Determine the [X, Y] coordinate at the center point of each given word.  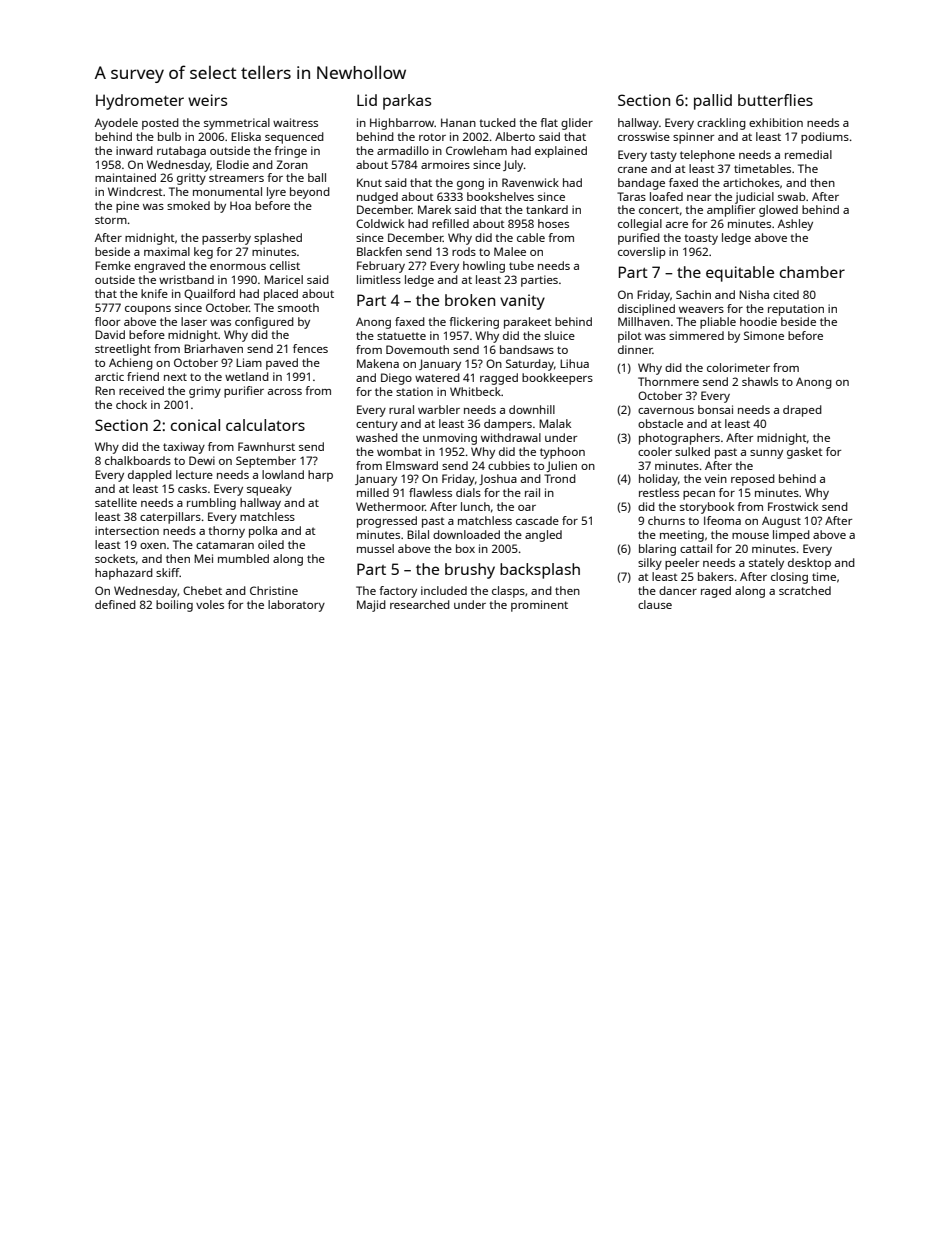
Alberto [515, 136]
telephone [707, 156]
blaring [657, 550]
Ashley [795, 225]
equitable [740, 274]
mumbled [243, 558]
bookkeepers [557, 379]
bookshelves [500, 196]
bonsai [715, 409]
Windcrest [135, 191]
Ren [105, 390]
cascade [537, 520]
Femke [113, 265]
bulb [169, 136]
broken [470, 300]
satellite [116, 502]
